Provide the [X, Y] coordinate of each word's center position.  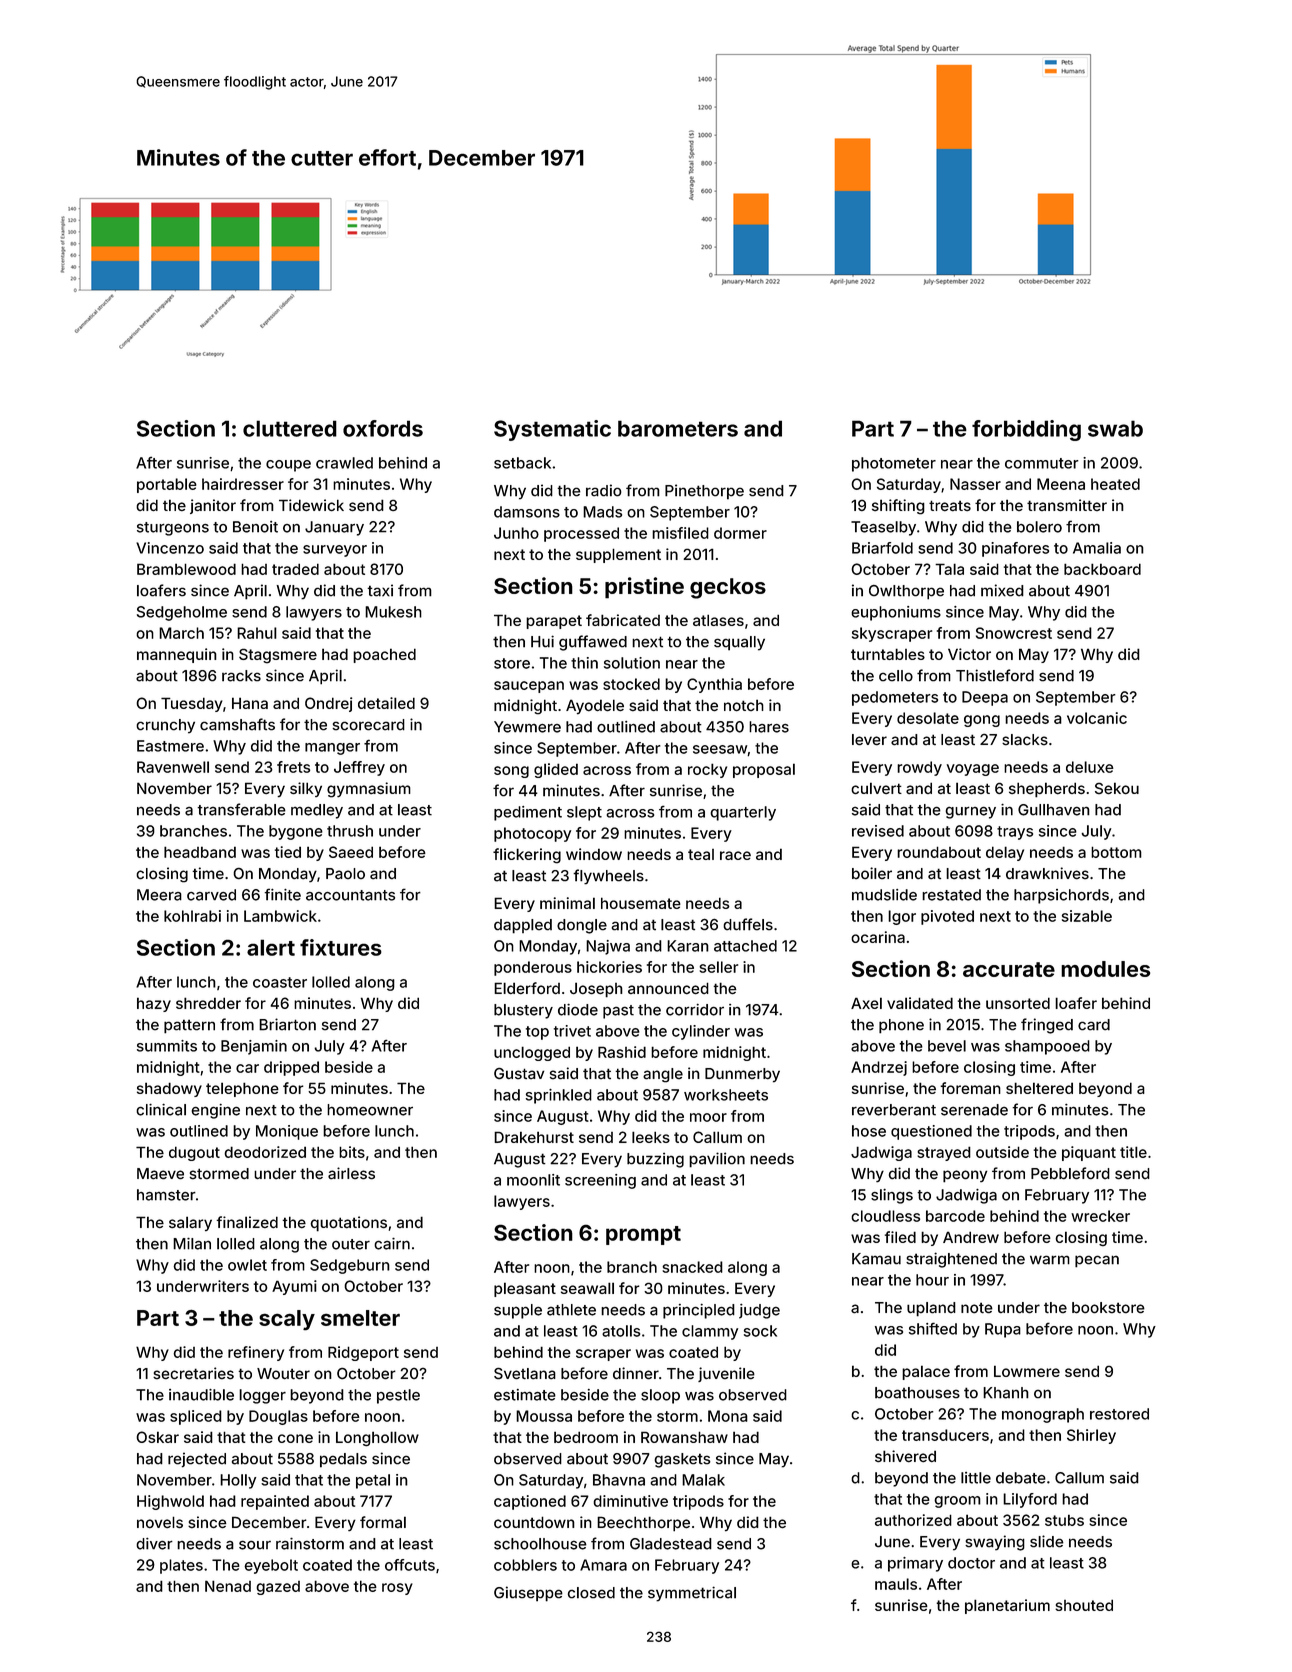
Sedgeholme [182, 613]
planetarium [1007, 1606]
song [511, 772]
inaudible [201, 1395]
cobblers [525, 1565]
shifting [898, 507]
